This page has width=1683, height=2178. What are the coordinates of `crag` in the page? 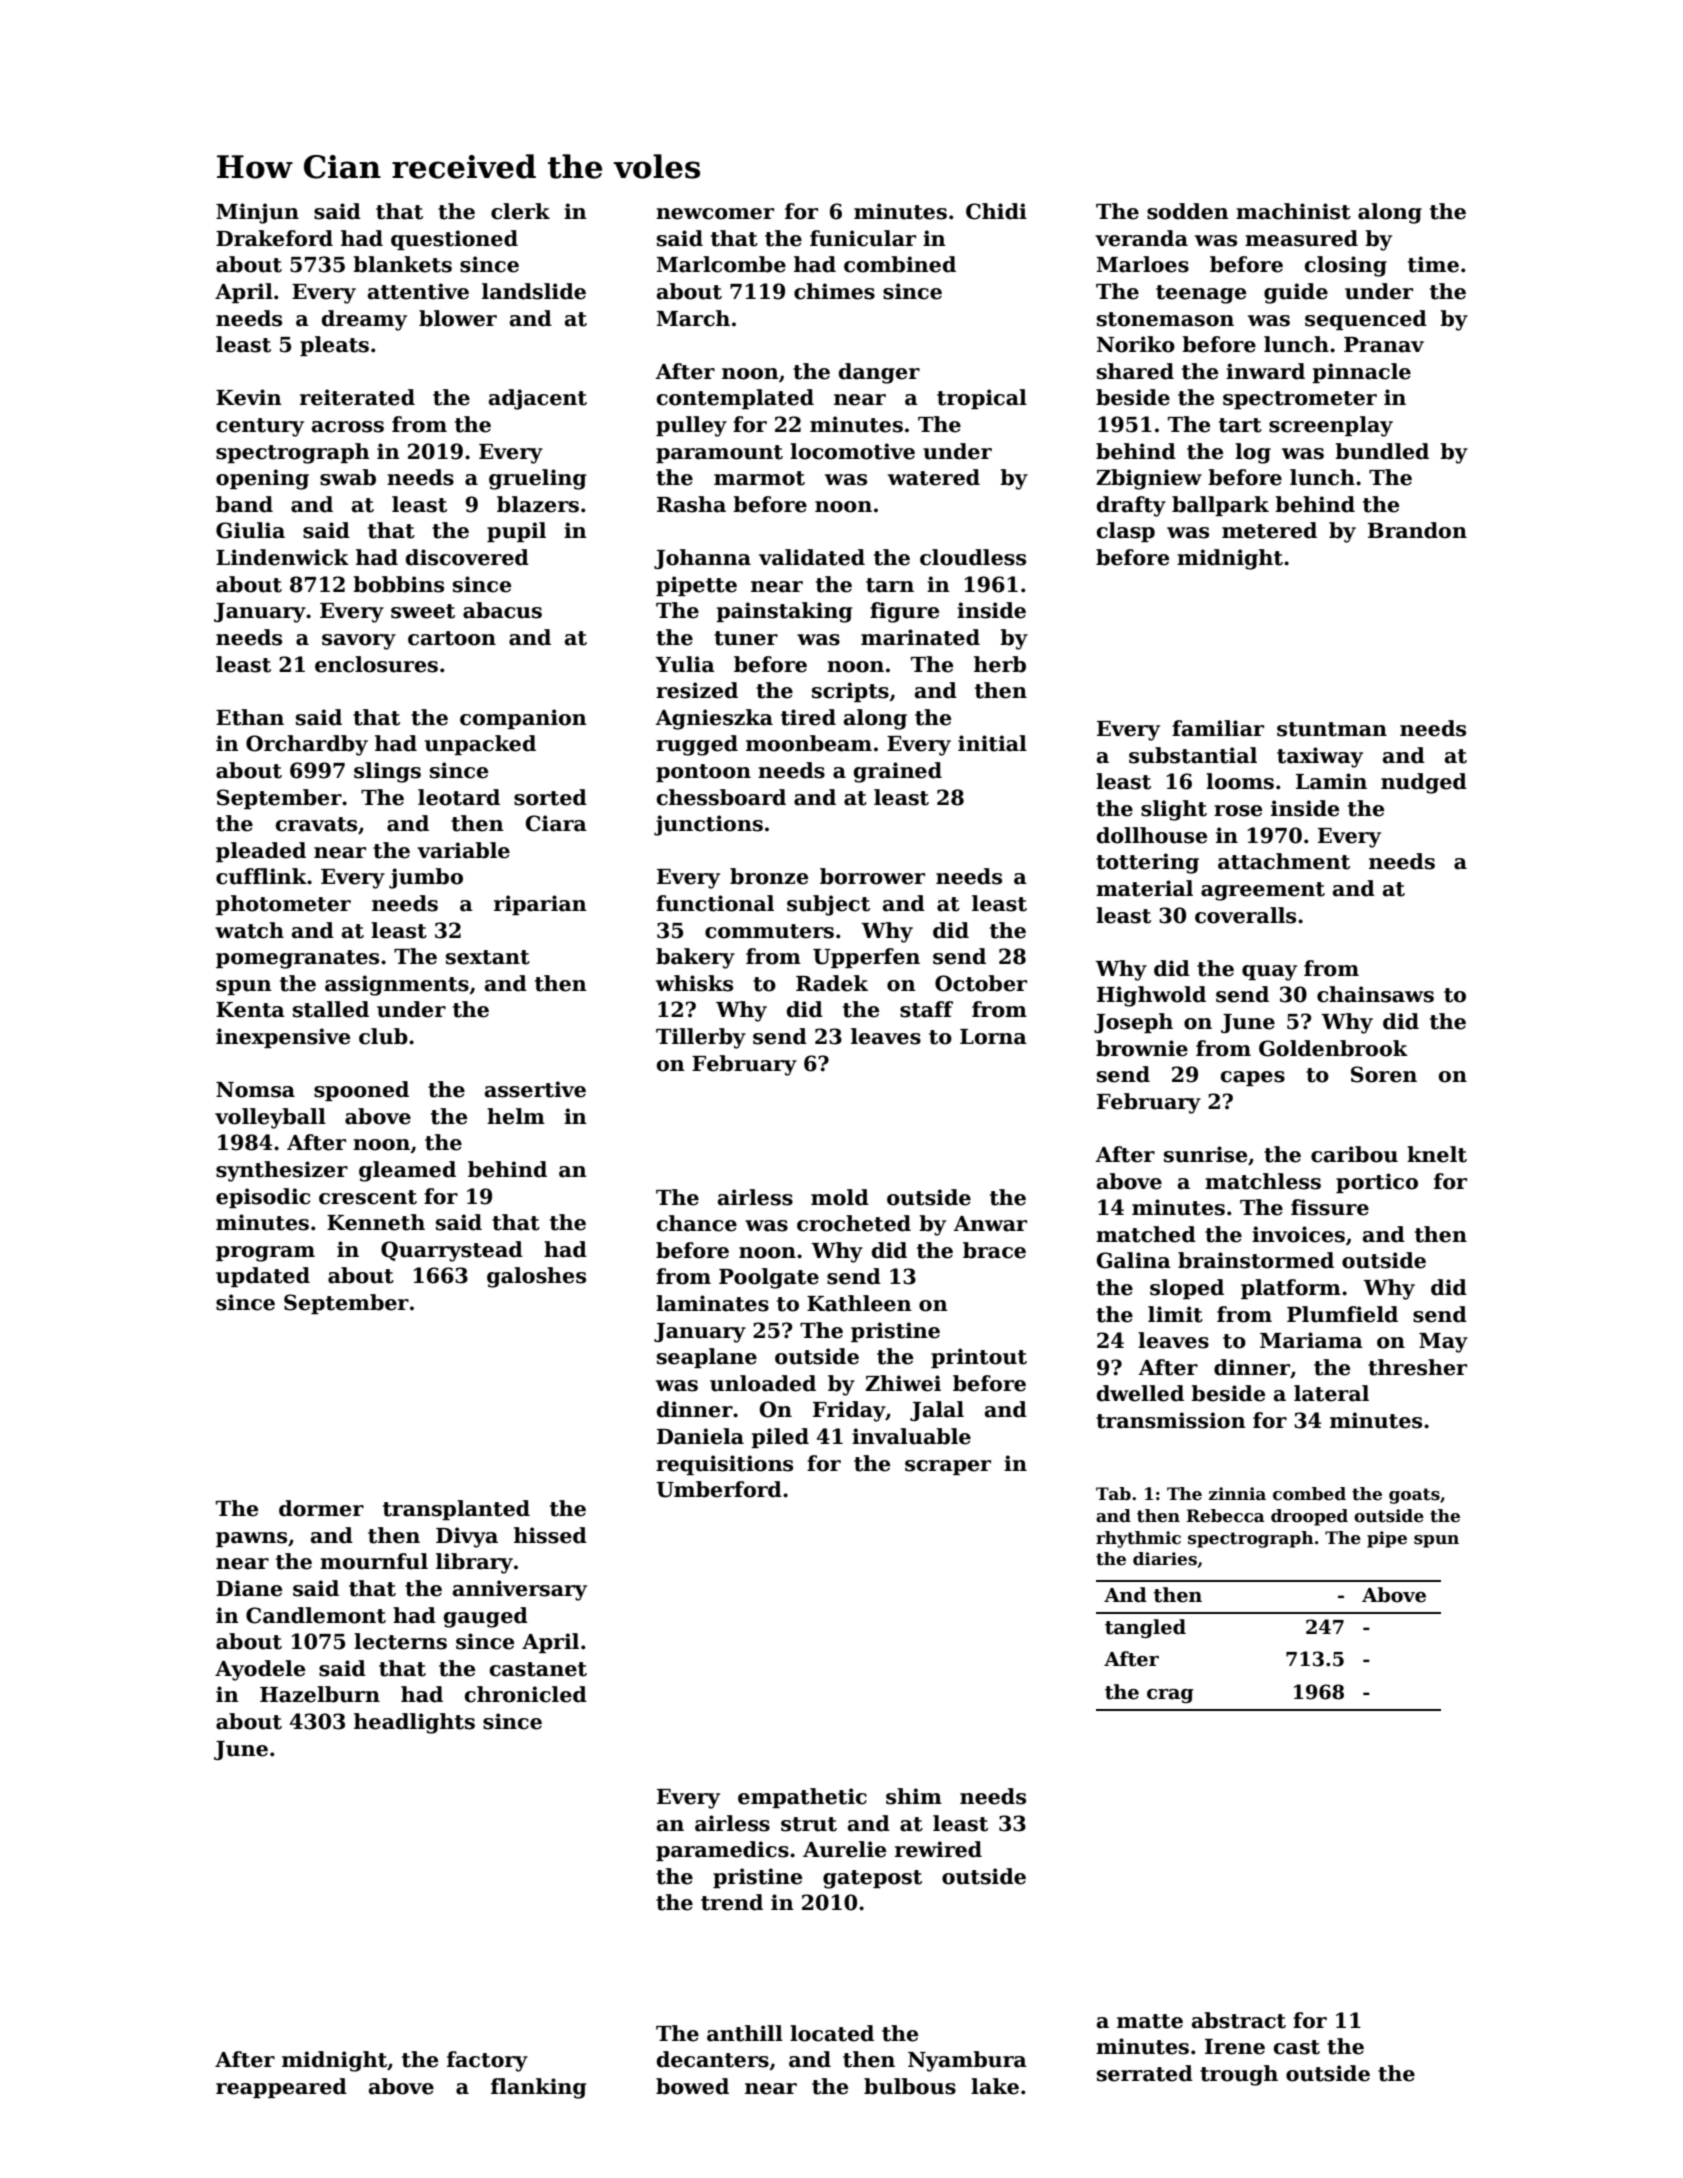 It's located at (1170, 1696).
